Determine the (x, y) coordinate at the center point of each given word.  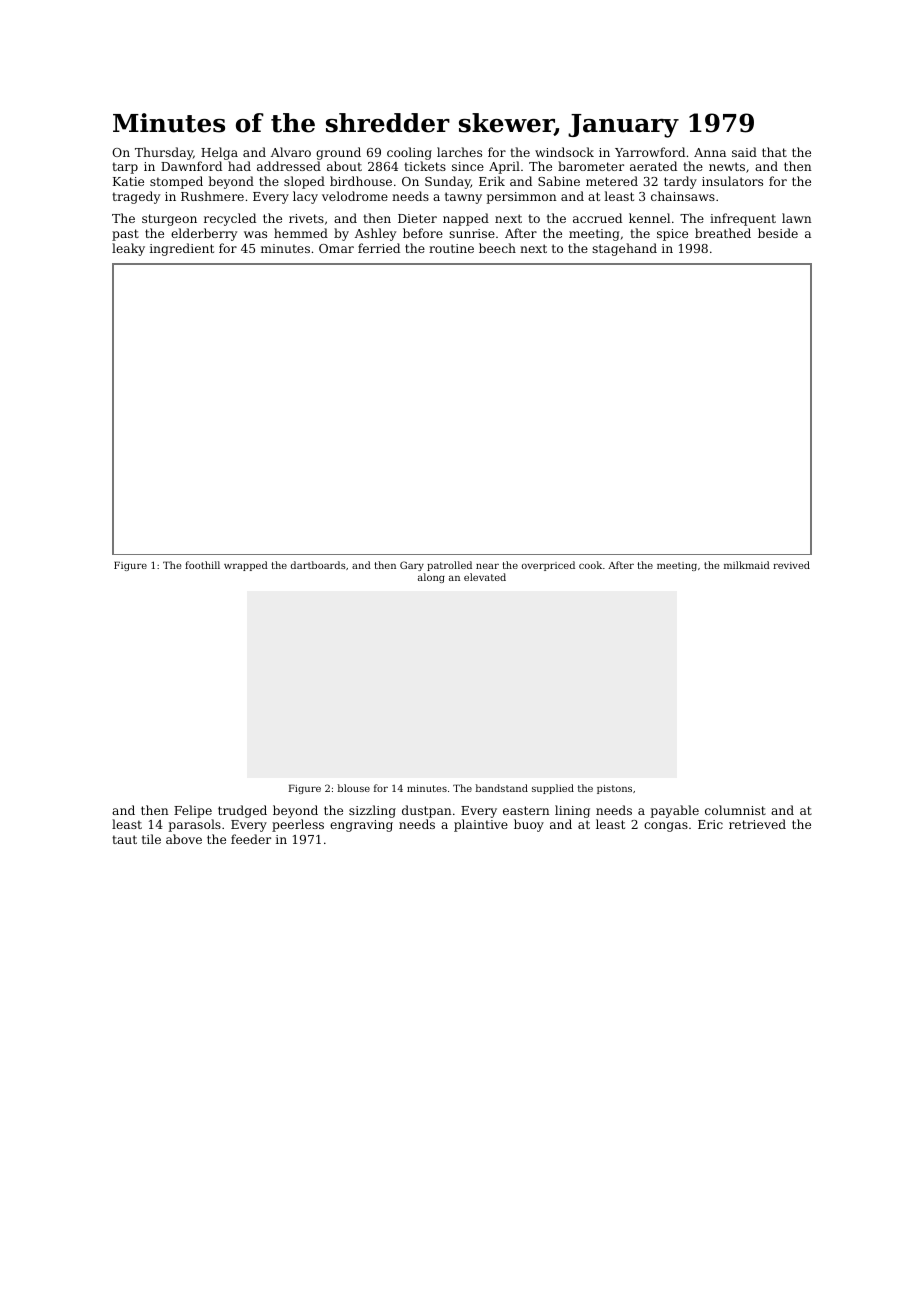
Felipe (193, 811)
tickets (425, 166)
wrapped (246, 566)
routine (451, 248)
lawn (797, 218)
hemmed (301, 233)
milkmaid (747, 565)
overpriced (548, 566)
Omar (336, 248)
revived (791, 565)
